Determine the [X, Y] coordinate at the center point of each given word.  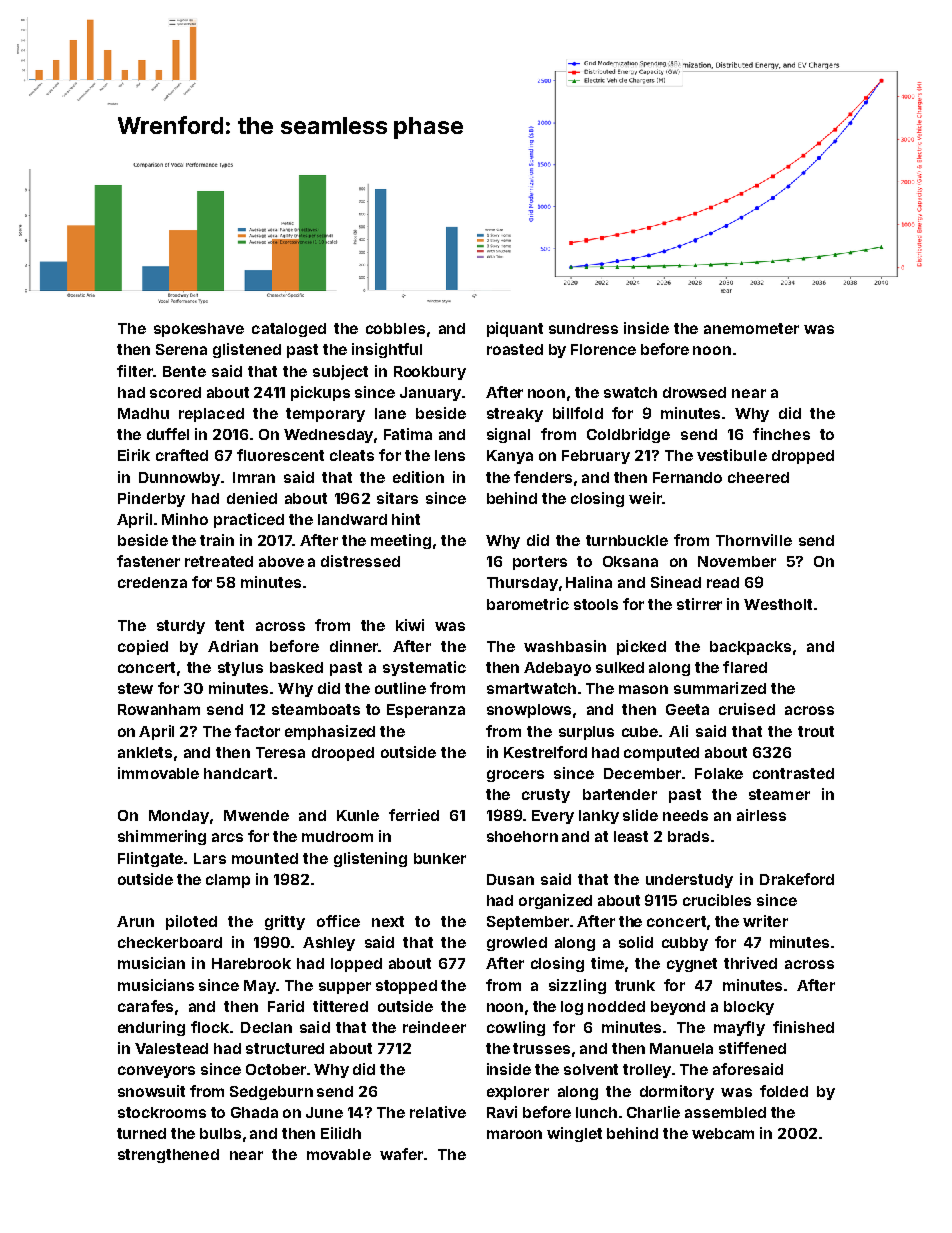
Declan [266, 1027]
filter [135, 371]
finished [803, 1027]
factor [257, 731]
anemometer [751, 328]
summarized [720, 688]
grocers [515, 776]
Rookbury [430, 373]
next [388, 921]
